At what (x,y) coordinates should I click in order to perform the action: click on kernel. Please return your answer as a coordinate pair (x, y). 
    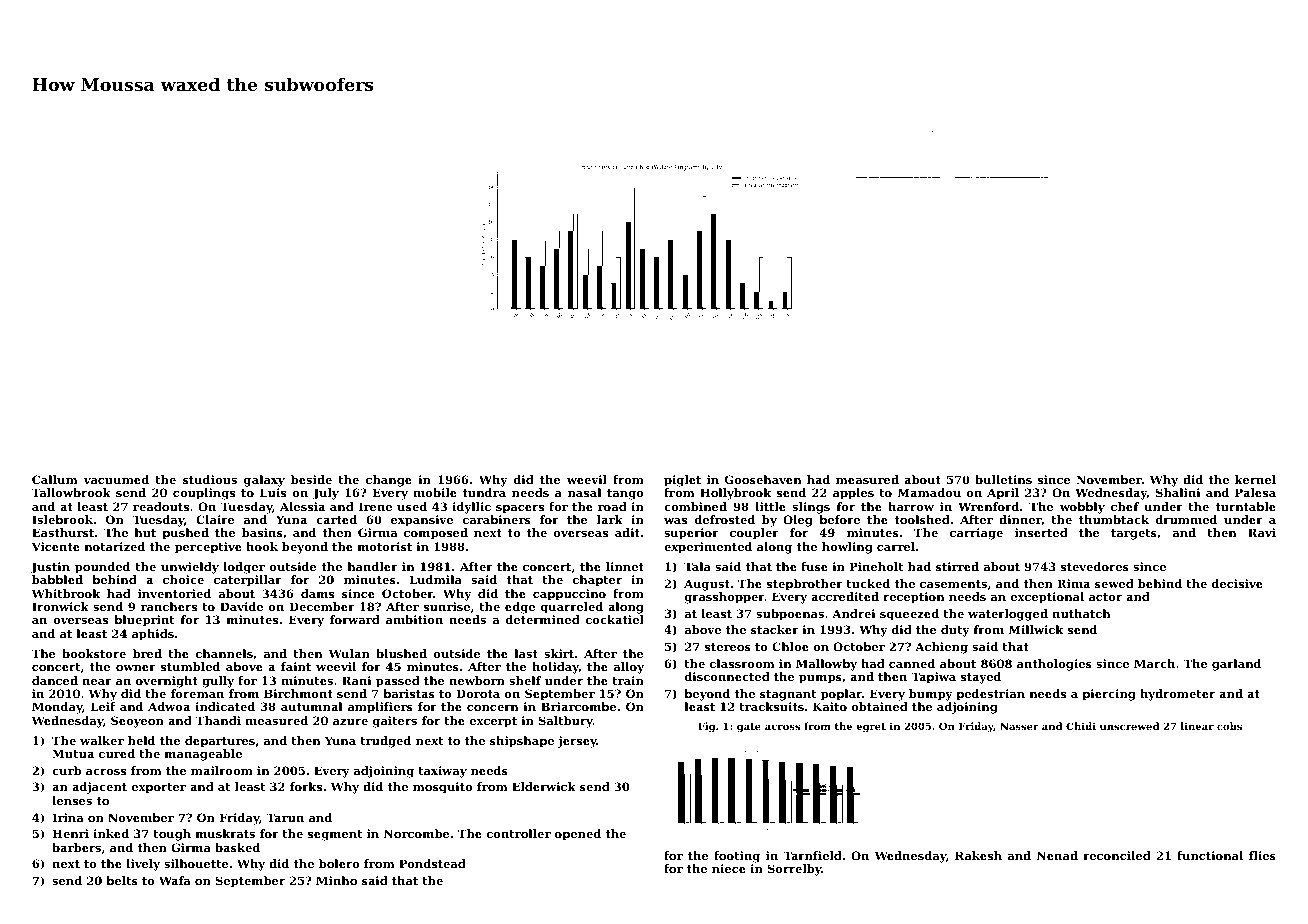
    Looking at the image, I should click on (1255, 479).
